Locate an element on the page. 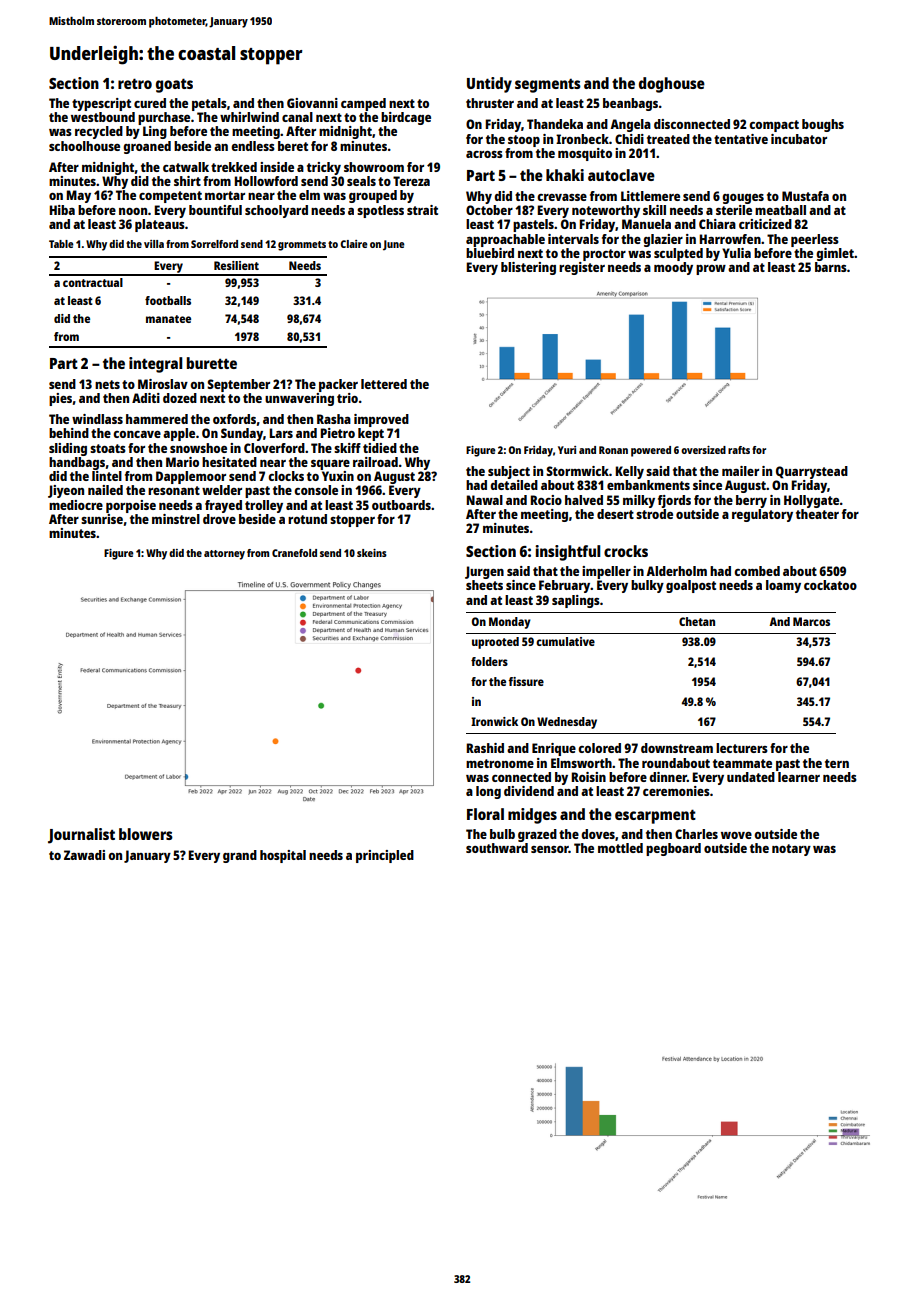  goats is located at coordinates (174, 85).
